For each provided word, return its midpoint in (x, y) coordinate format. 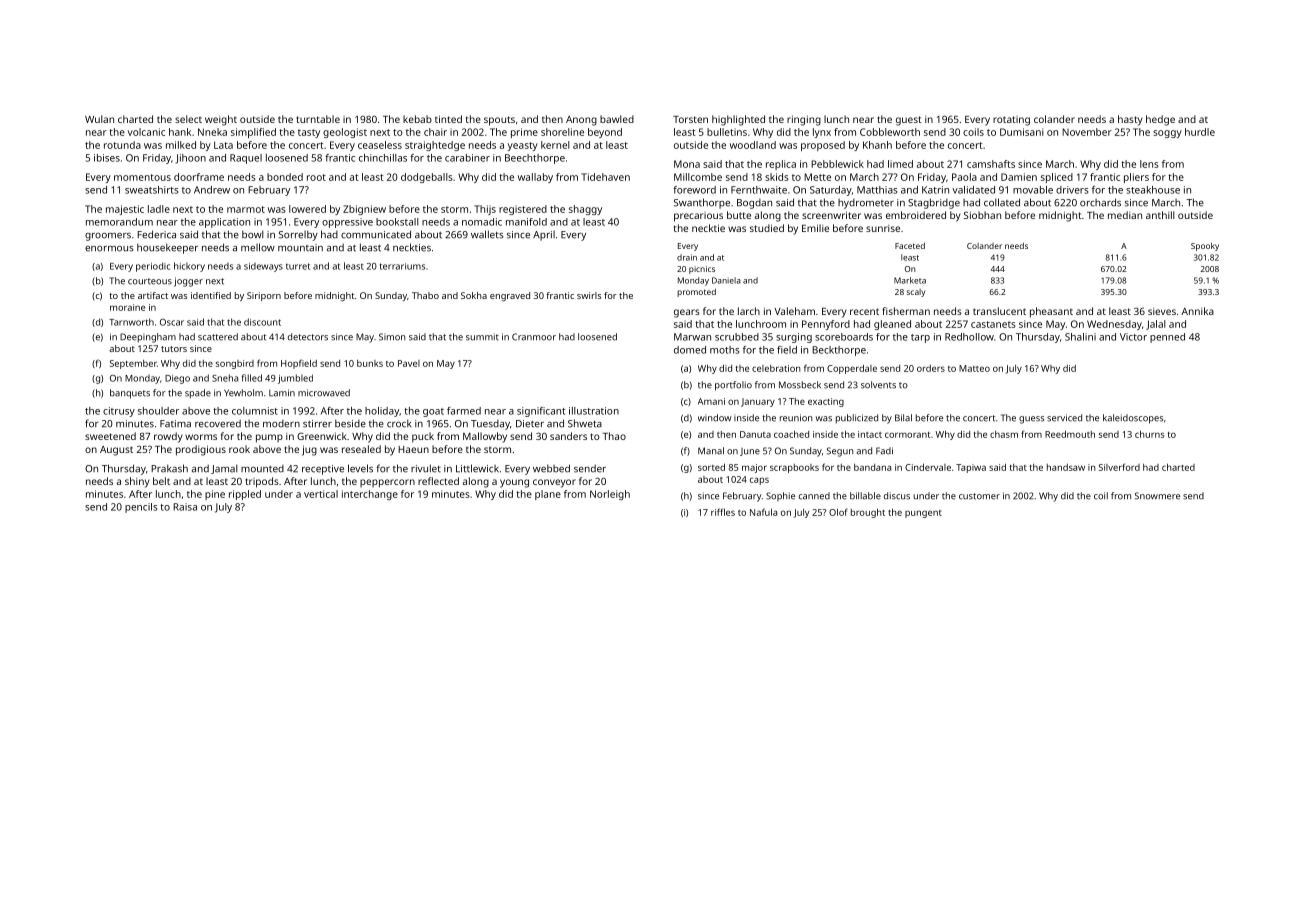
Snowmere (1157, 496)
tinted (448, 119)
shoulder (158, 411)
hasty (1130, 120)
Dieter (530, 424)
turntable (318, 119)
